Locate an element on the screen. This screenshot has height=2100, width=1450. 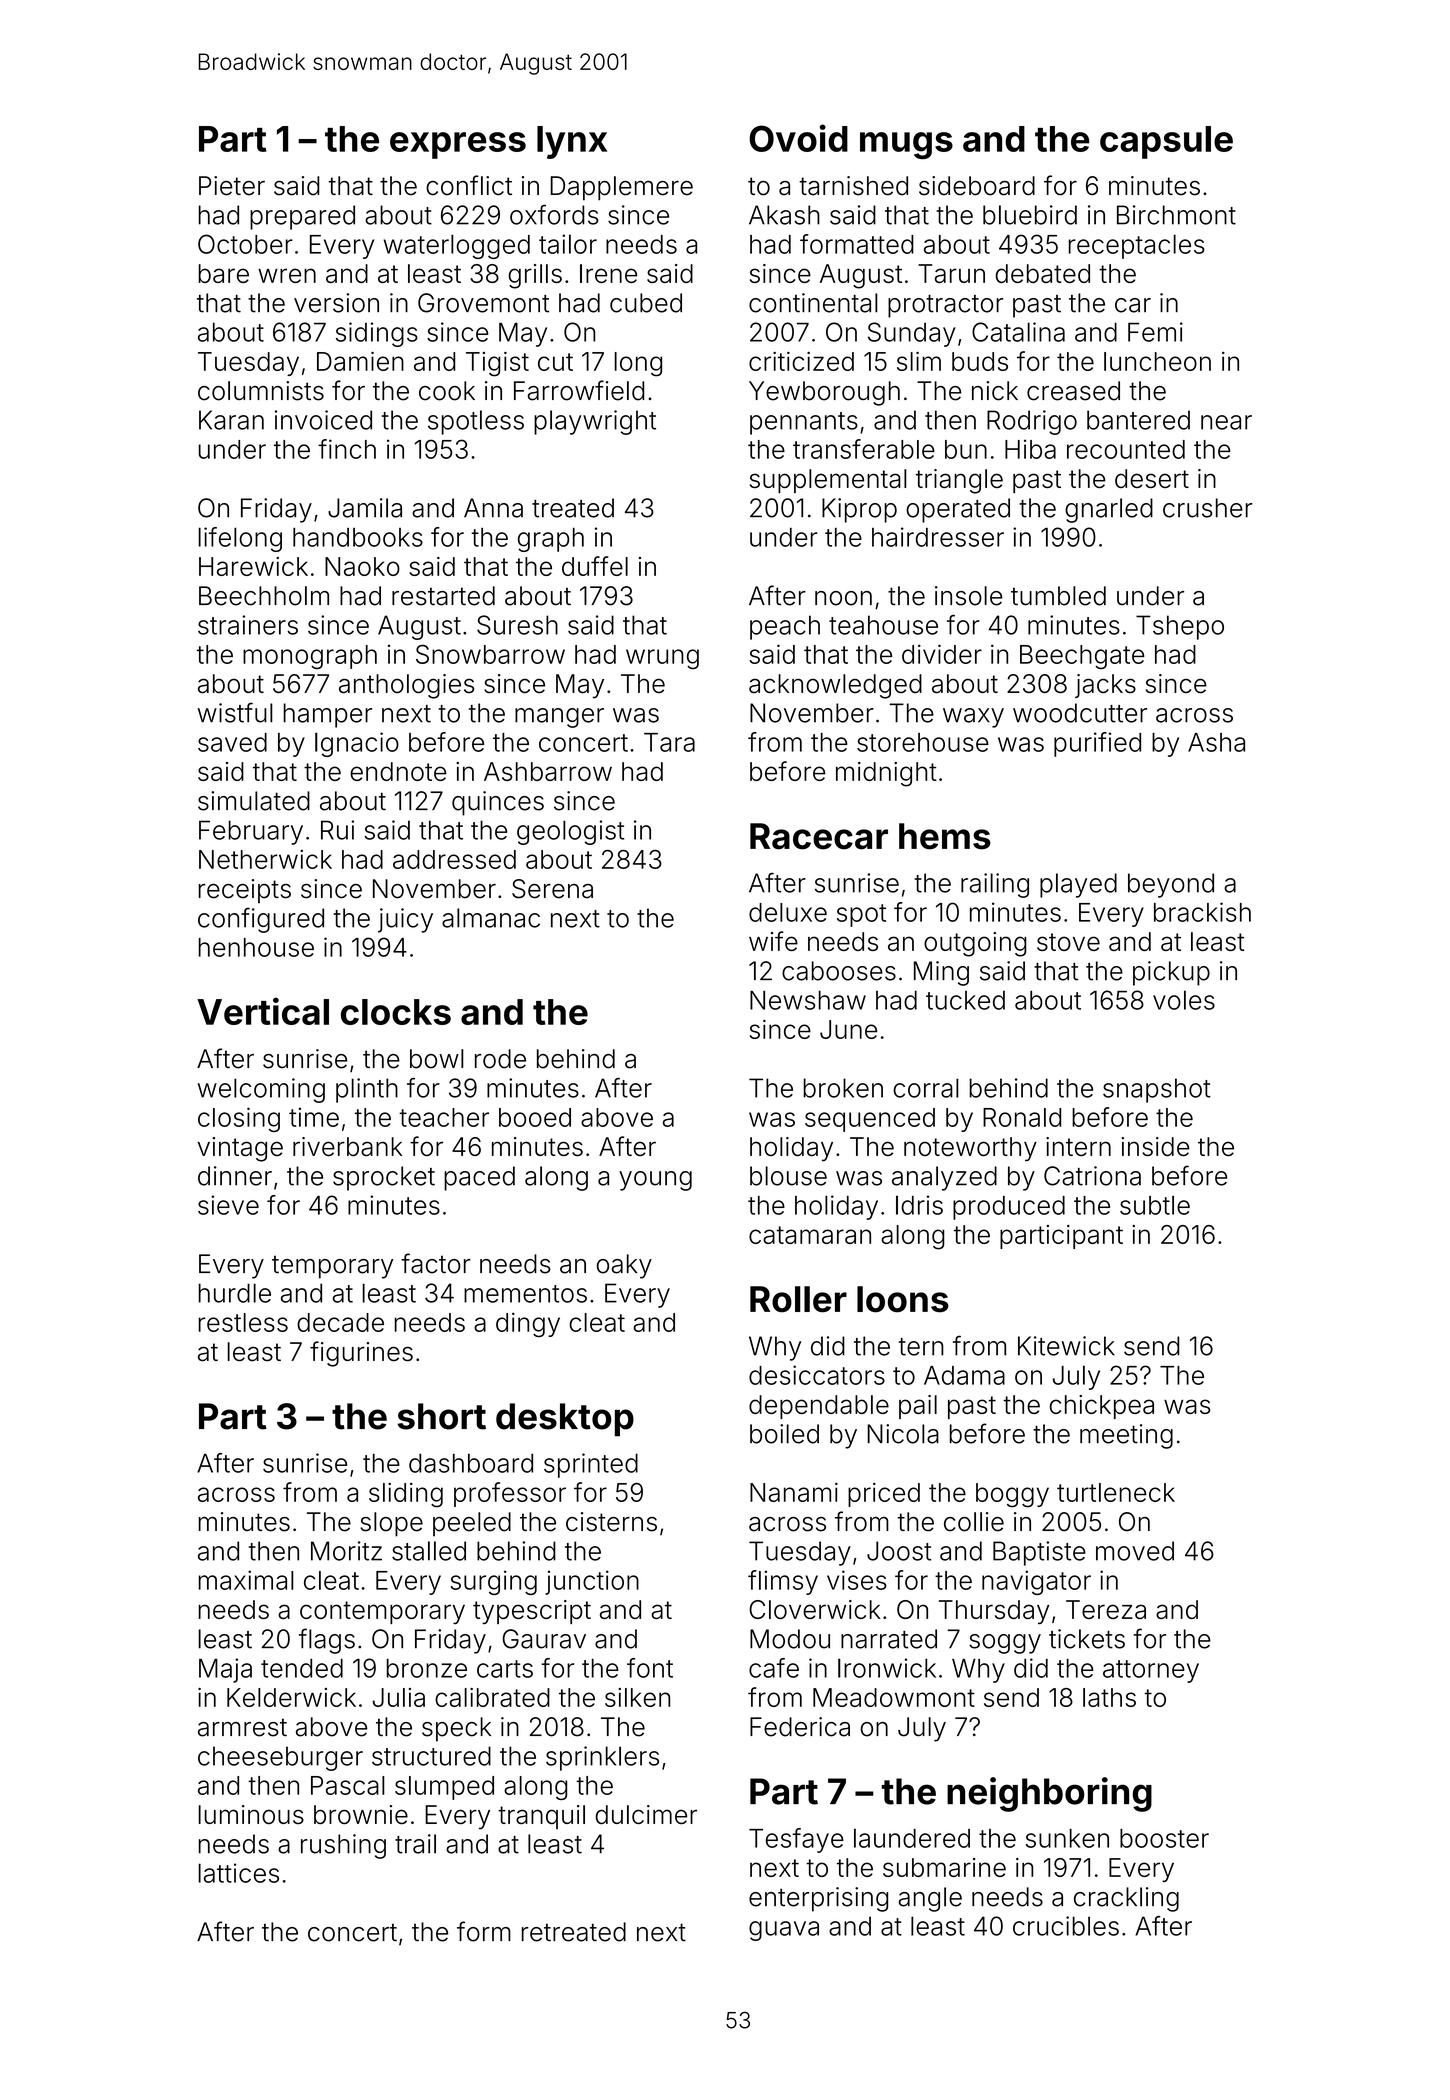
vintage is located at coordinates (240, 1149).
